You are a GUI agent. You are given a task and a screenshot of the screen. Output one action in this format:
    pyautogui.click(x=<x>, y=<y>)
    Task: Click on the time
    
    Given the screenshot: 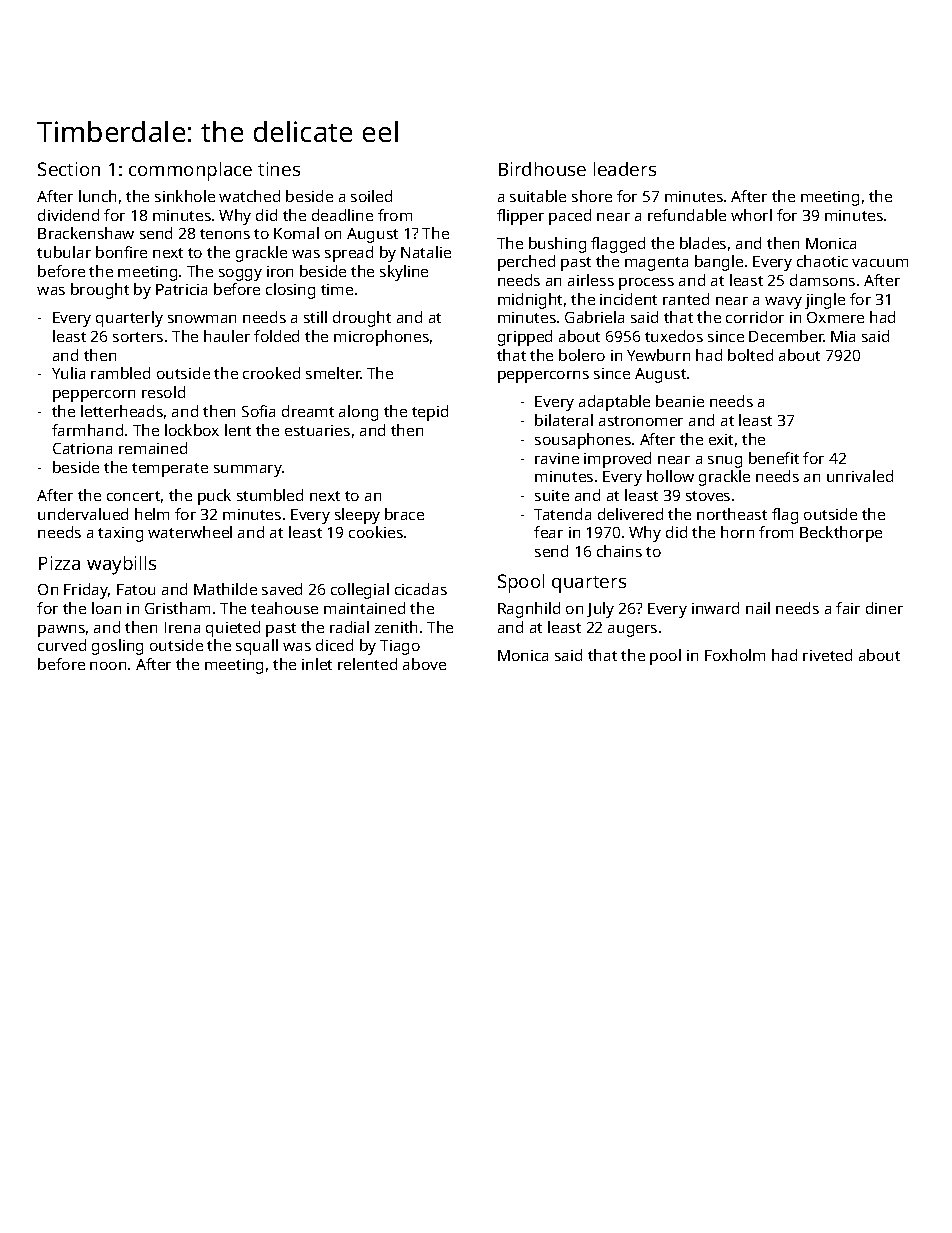 What is the action you would take?
    pyautogui.click(x=337, y=289)
